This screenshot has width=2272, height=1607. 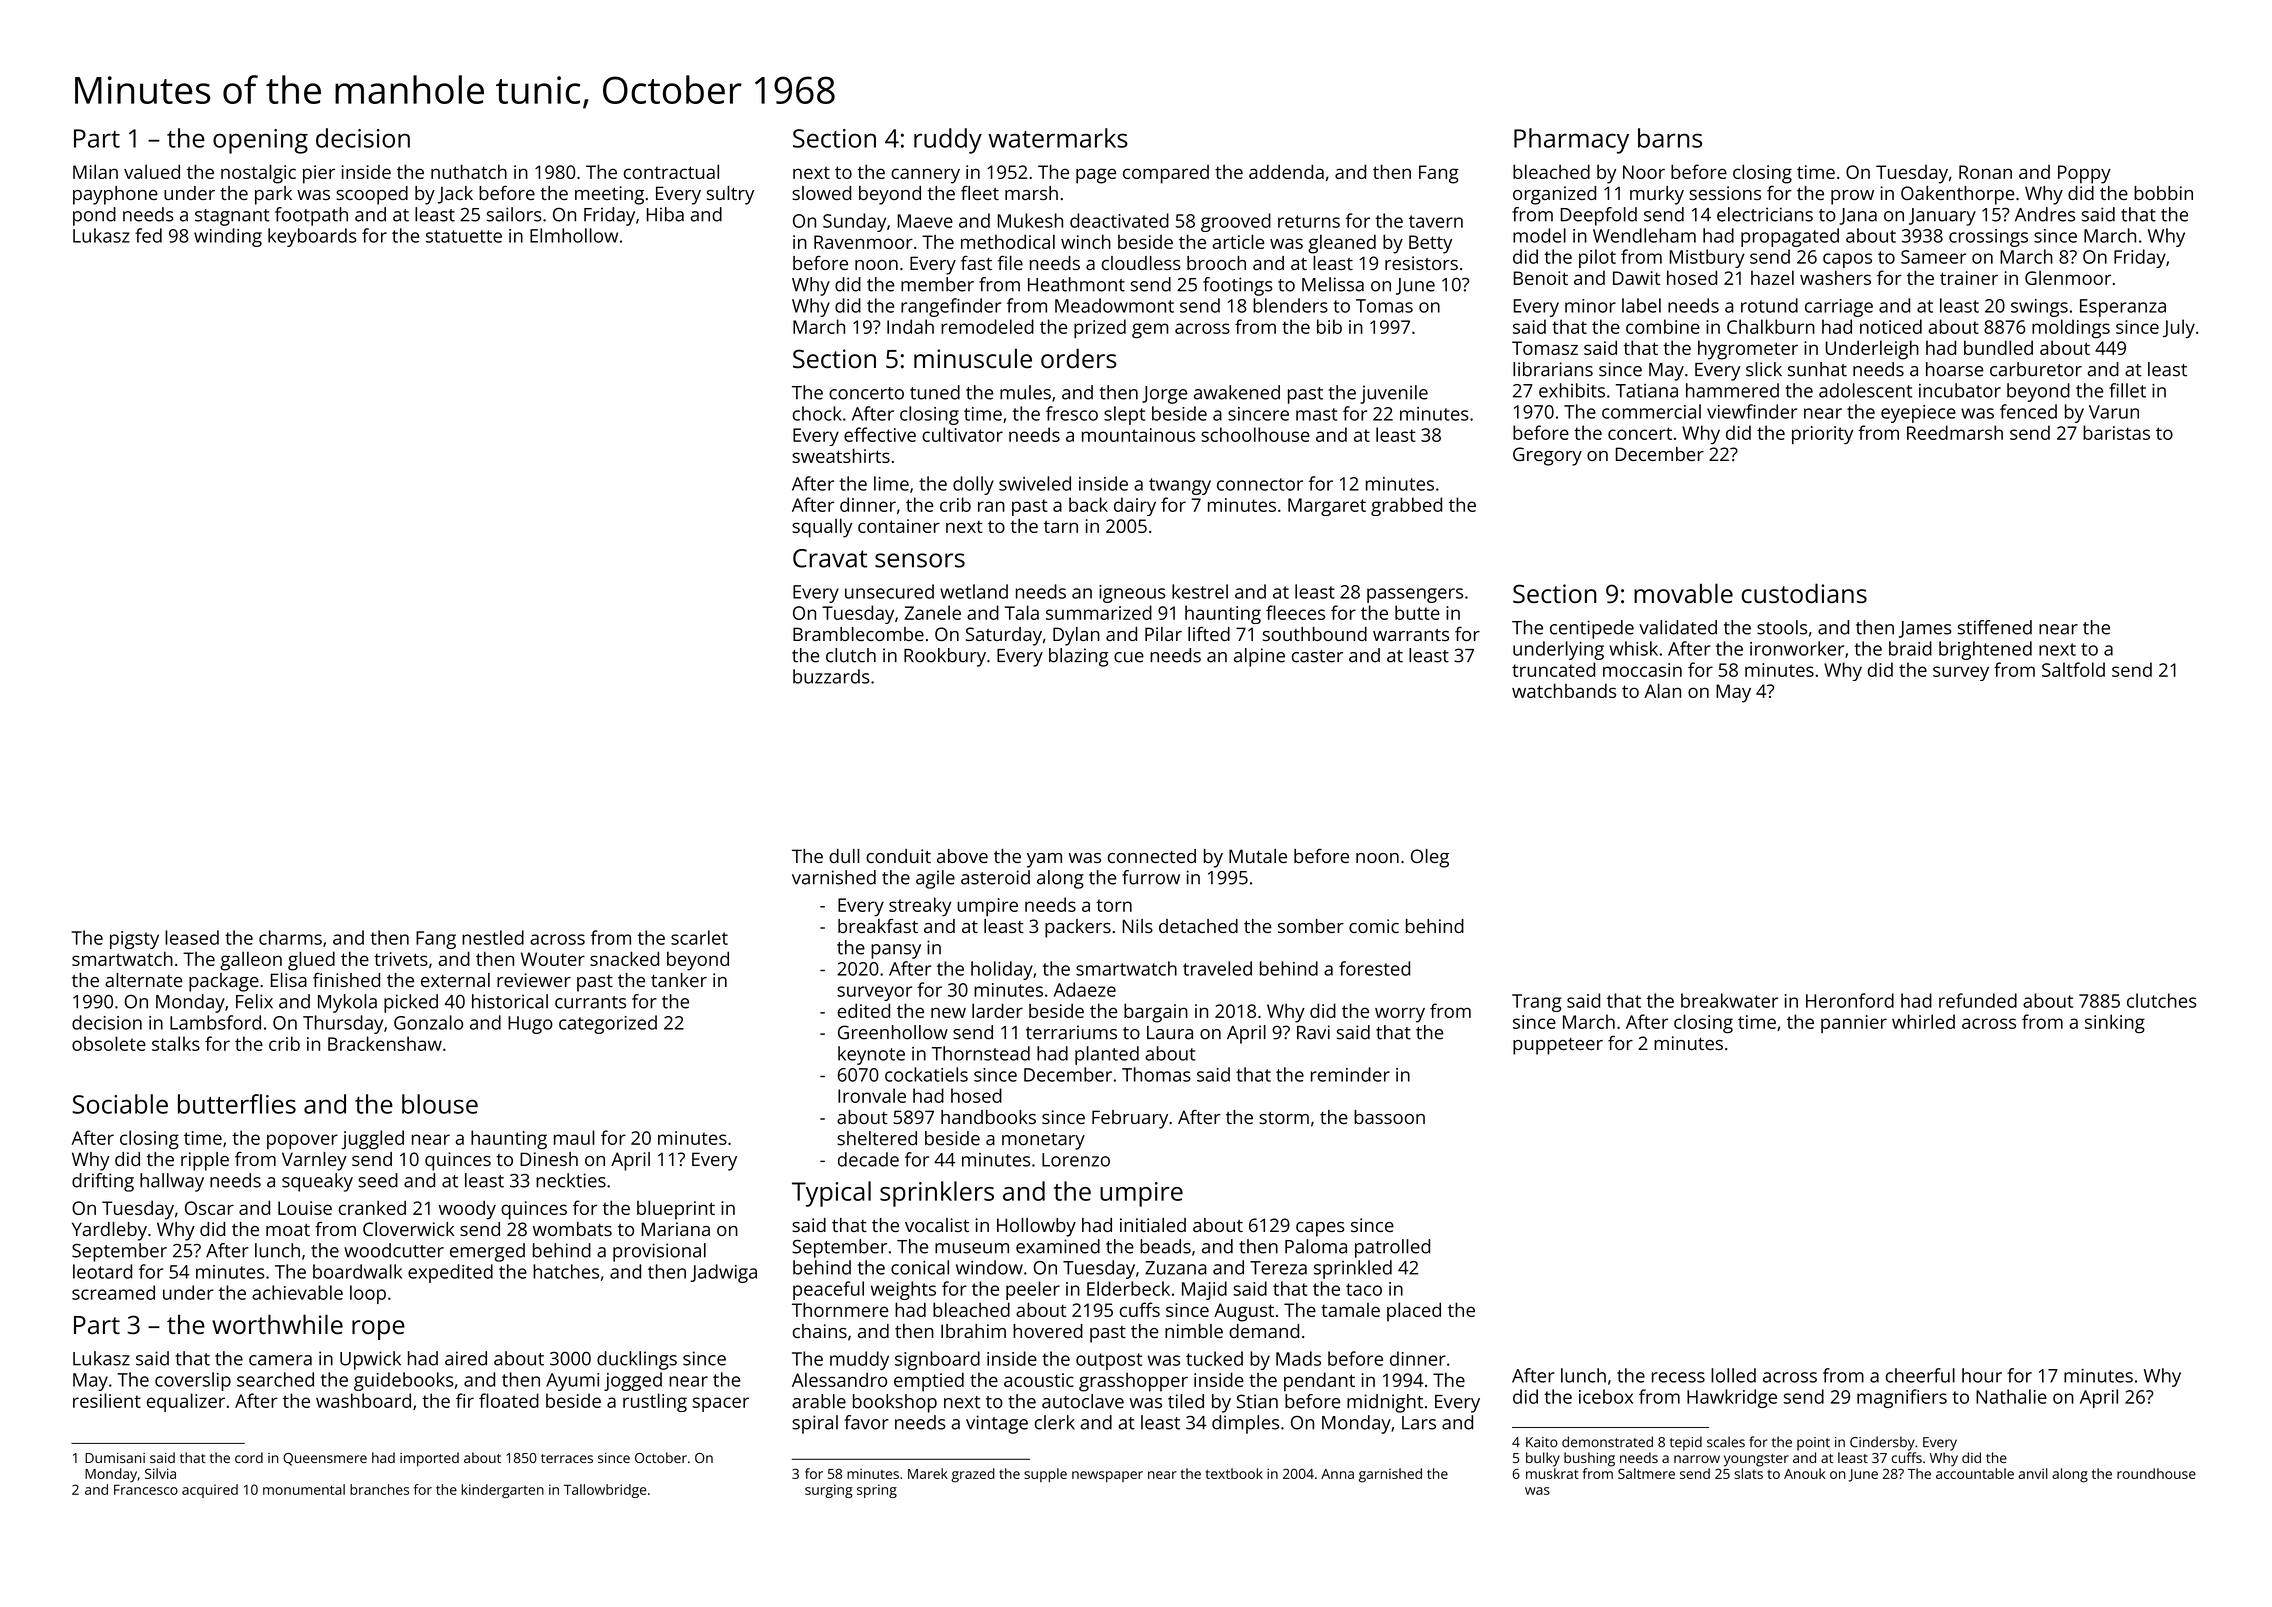 What do you see at coordinates (1670, 138) in the screenshot?
I see `barns` at bounding box center [1670, 138].
